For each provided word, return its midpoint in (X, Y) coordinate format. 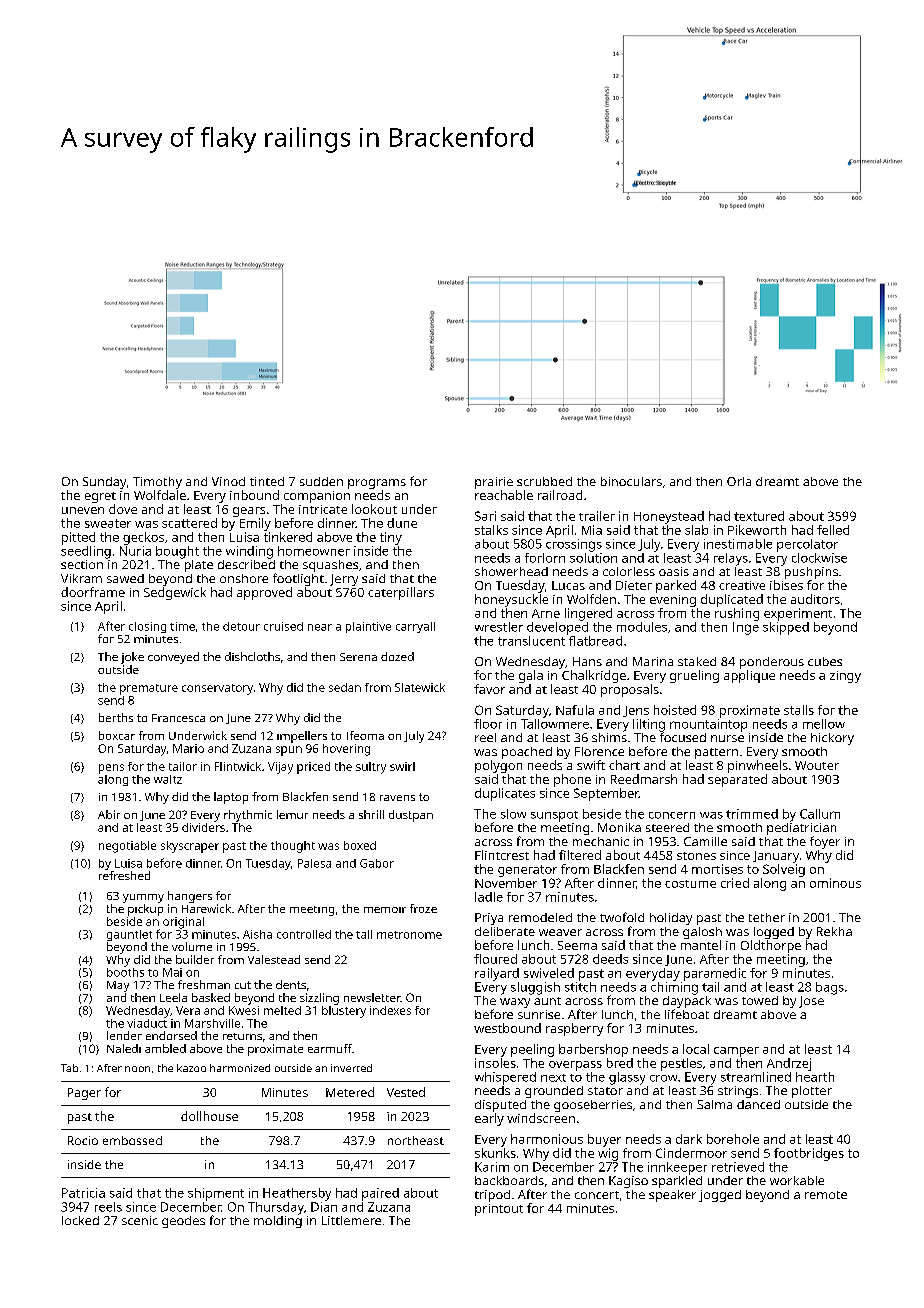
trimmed (752, 814)
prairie (494, 483)
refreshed (124, 875)
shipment (216, 1194)
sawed (125, 578)
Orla (739, 481)
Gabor (377, 863)
